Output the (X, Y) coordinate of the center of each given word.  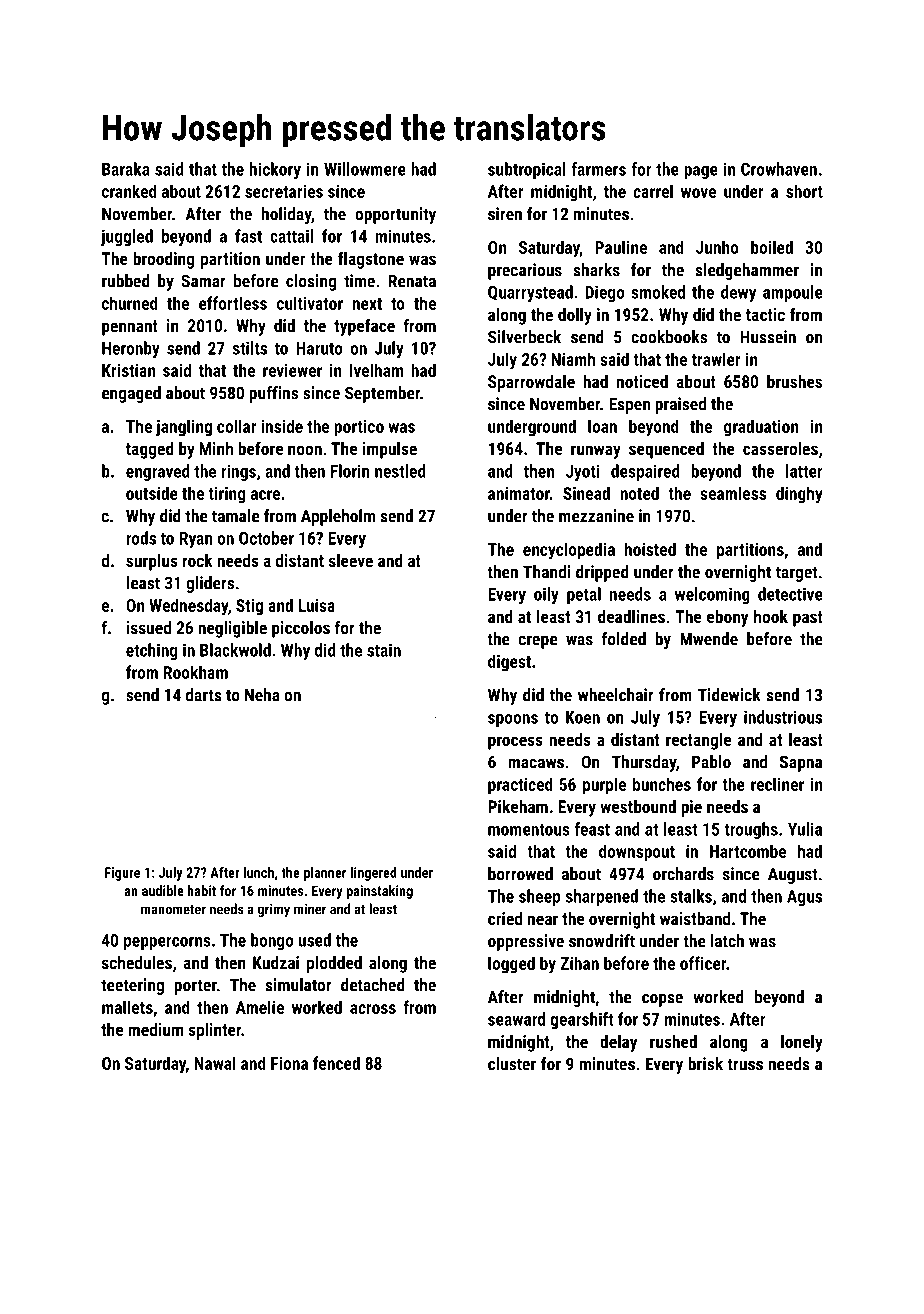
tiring (226, 495)
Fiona (289, 1063)
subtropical (527, 170)
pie (691, 808)
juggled (127, 237)
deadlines (631, 616)
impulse (389, 450)
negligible (232, 629)
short (804, 191)
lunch (259, 872)
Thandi (546, 572)
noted (639, 493)
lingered (374, 874)
